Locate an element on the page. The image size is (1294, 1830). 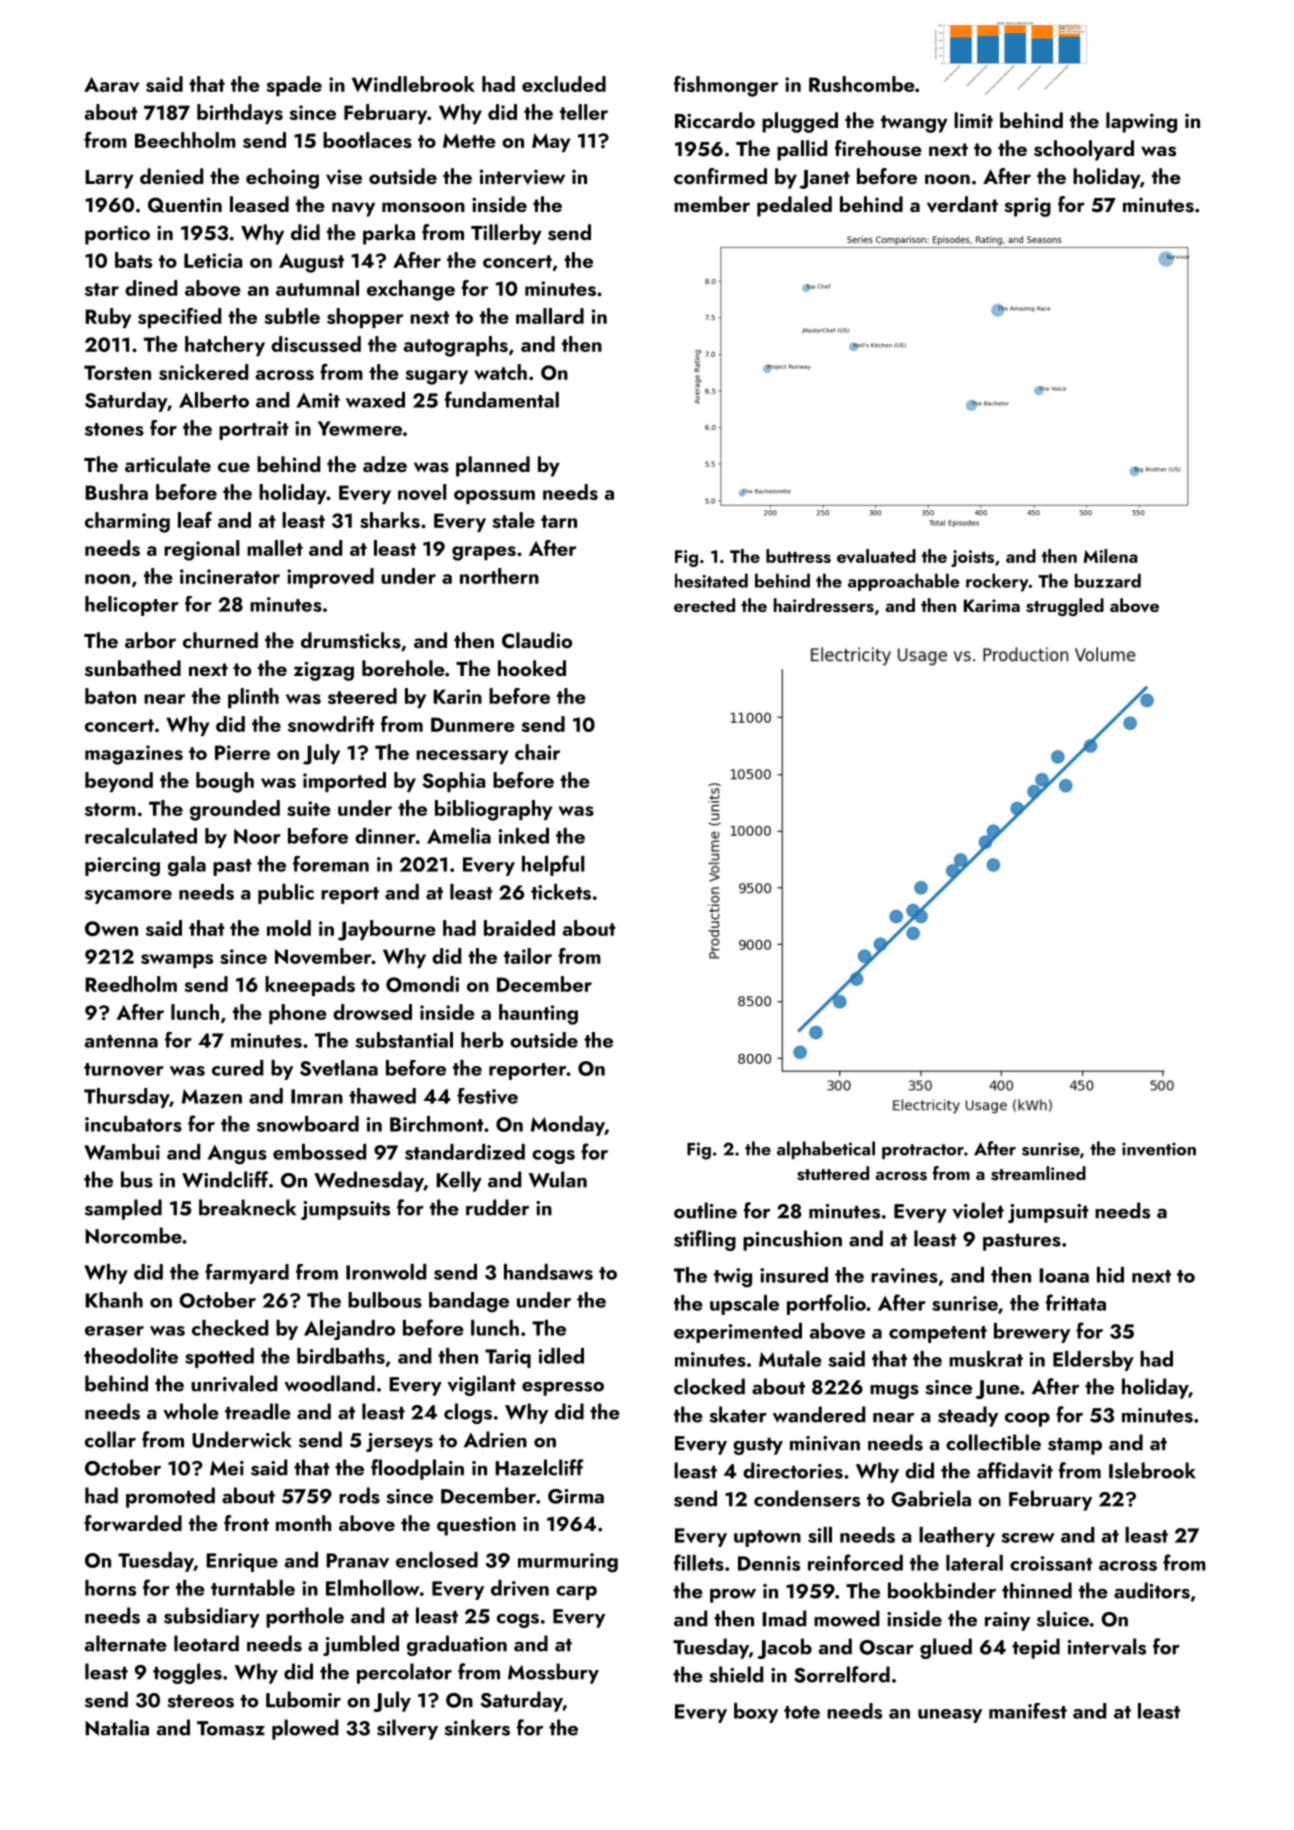
Windlebrook is located at coordinates (413, 84).
